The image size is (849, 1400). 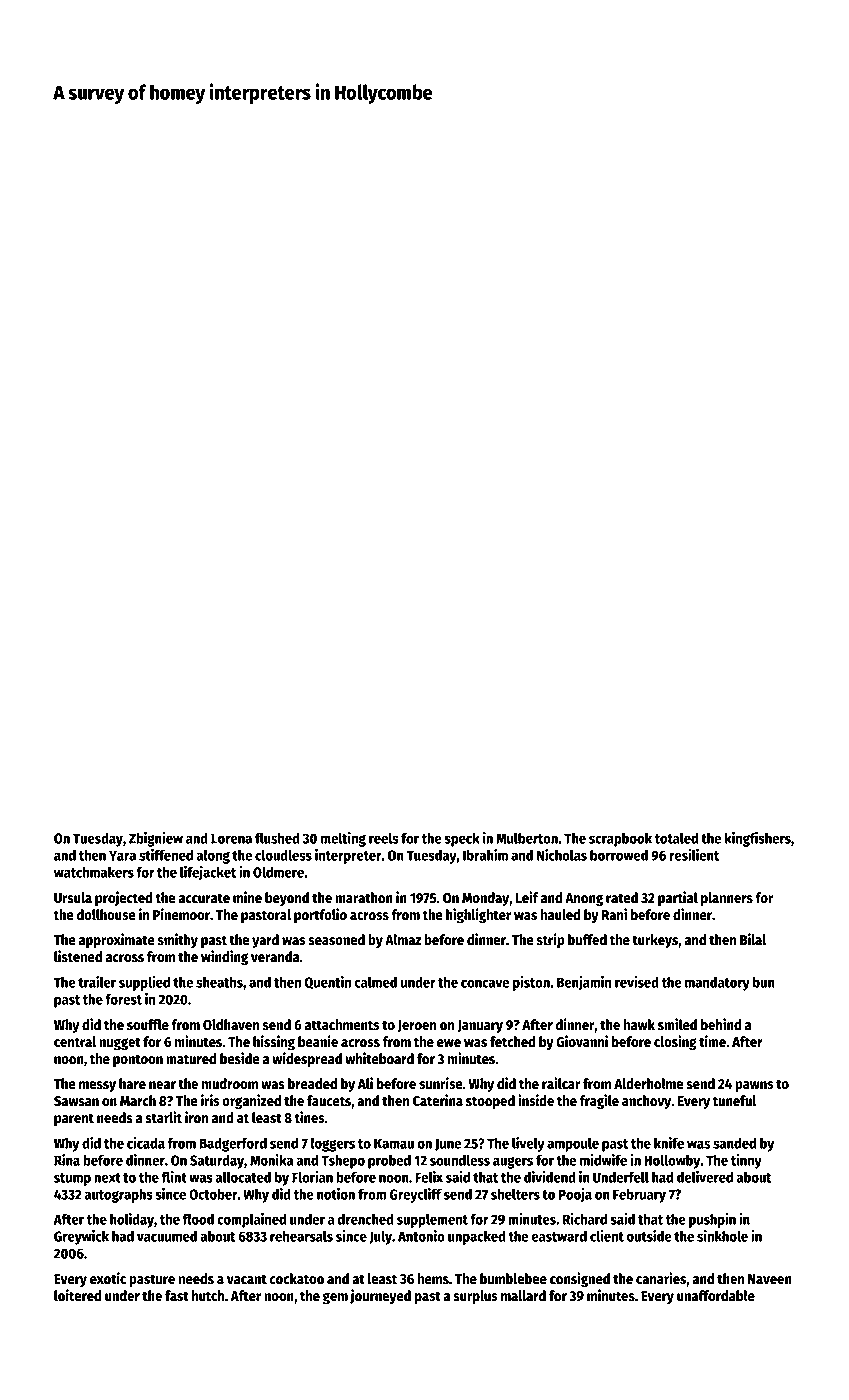 I want to click on notion, so click(x=336, y=1194).
